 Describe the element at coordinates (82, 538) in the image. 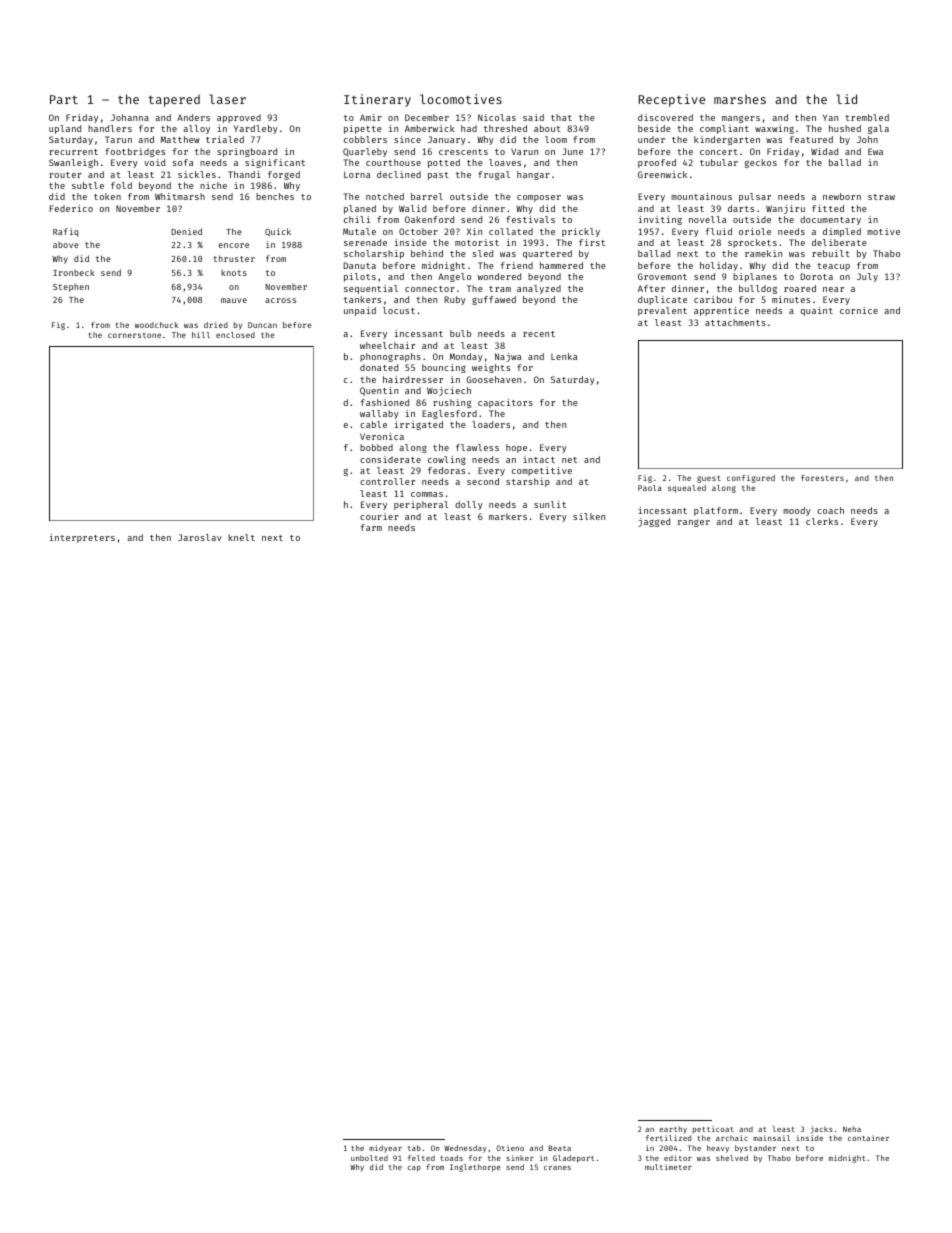

I see `interpreters` at that location.
